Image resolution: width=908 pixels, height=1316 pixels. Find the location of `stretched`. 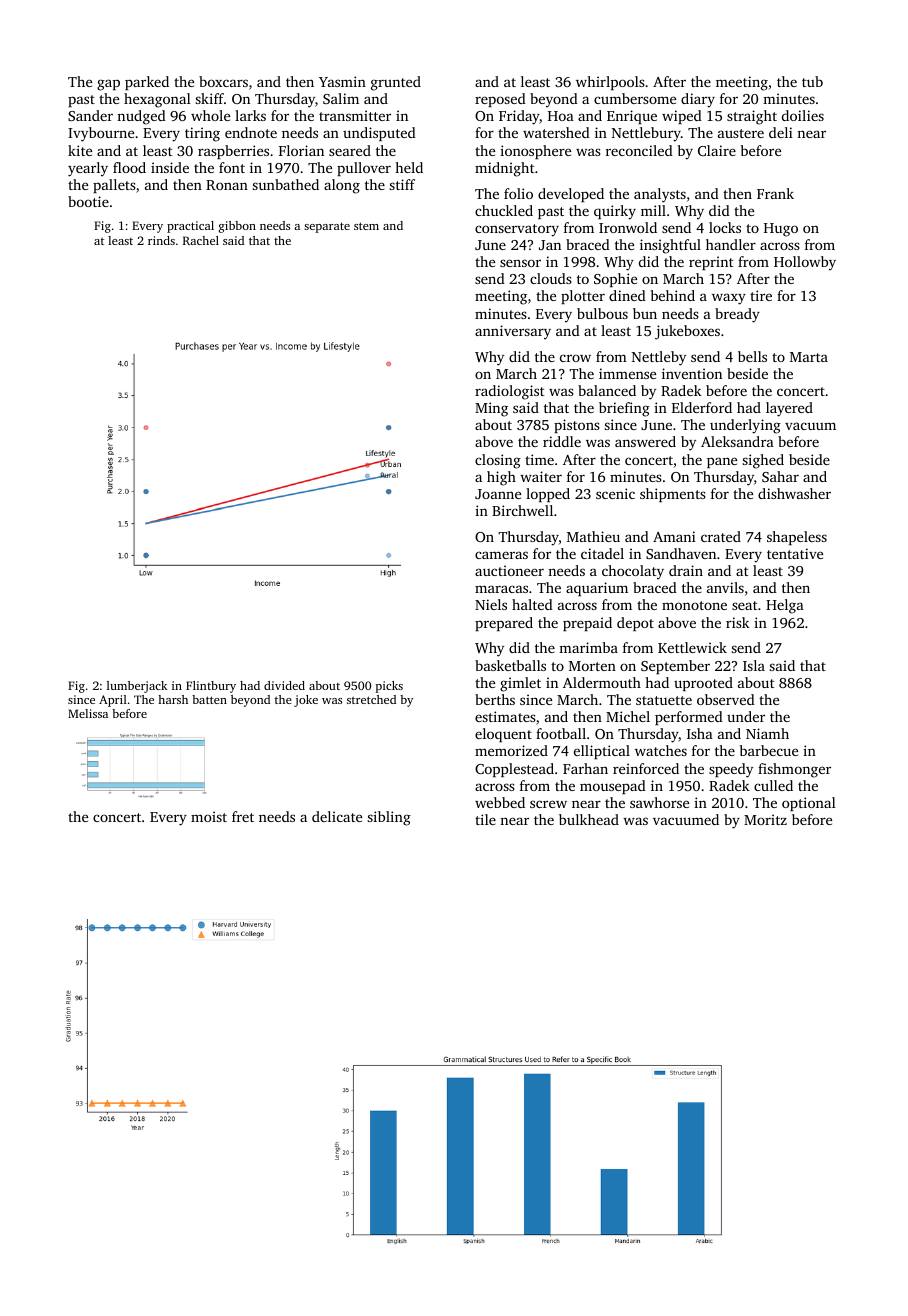

stretched is located at coordinates (371, 699).
